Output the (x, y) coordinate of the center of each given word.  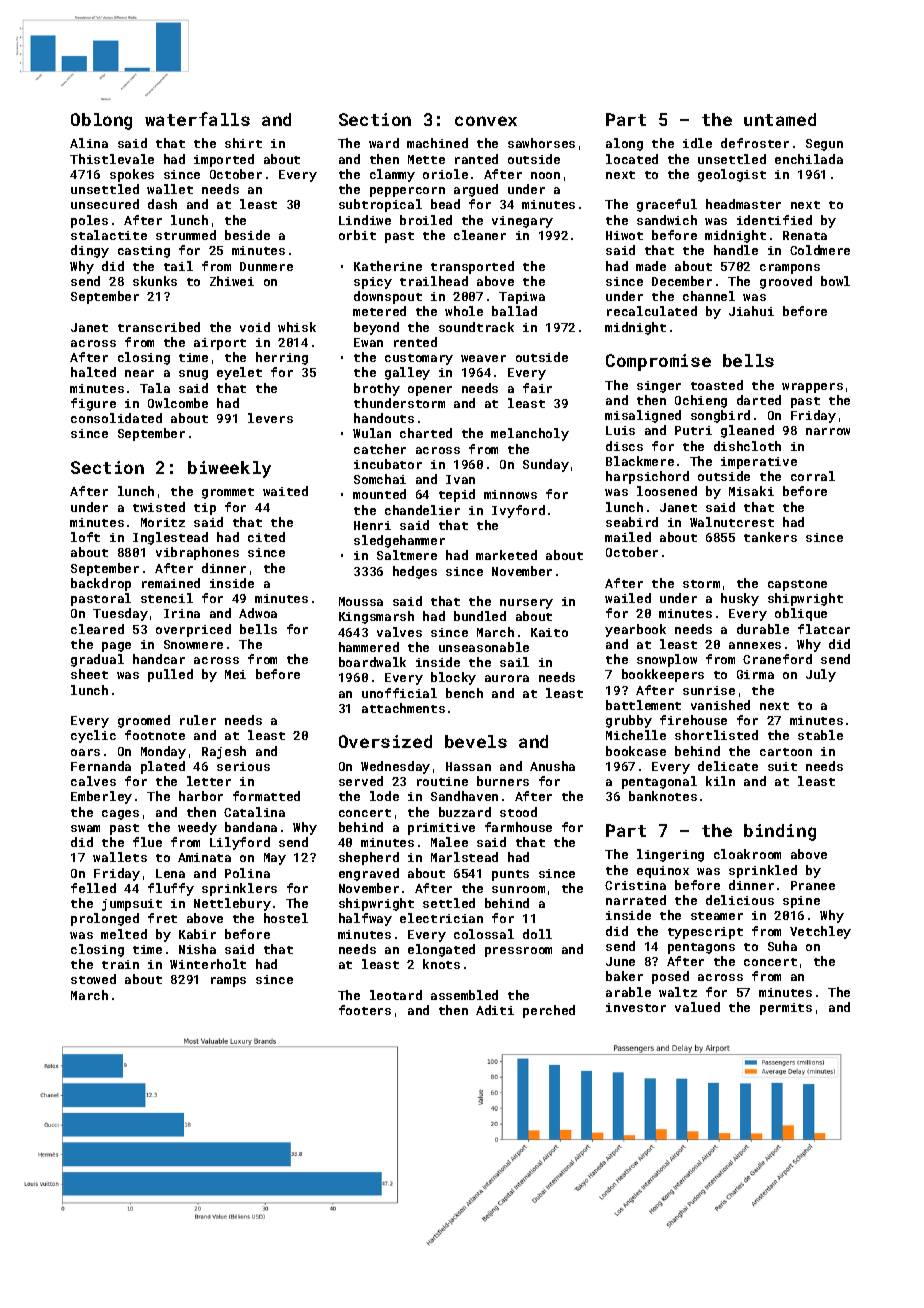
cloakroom (747, 854)
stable (820, 735)
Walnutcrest (732, 522)
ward (384, 143)
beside (247, 235)
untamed (780, 119)
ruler (198, 720)
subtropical (380, 205)
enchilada (809, 159)
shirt (243, 143)
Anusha (552, 766)
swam (85, 828)
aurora (507, 678)
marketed (506, 555)
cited (266, 537)
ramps (228, 982)
